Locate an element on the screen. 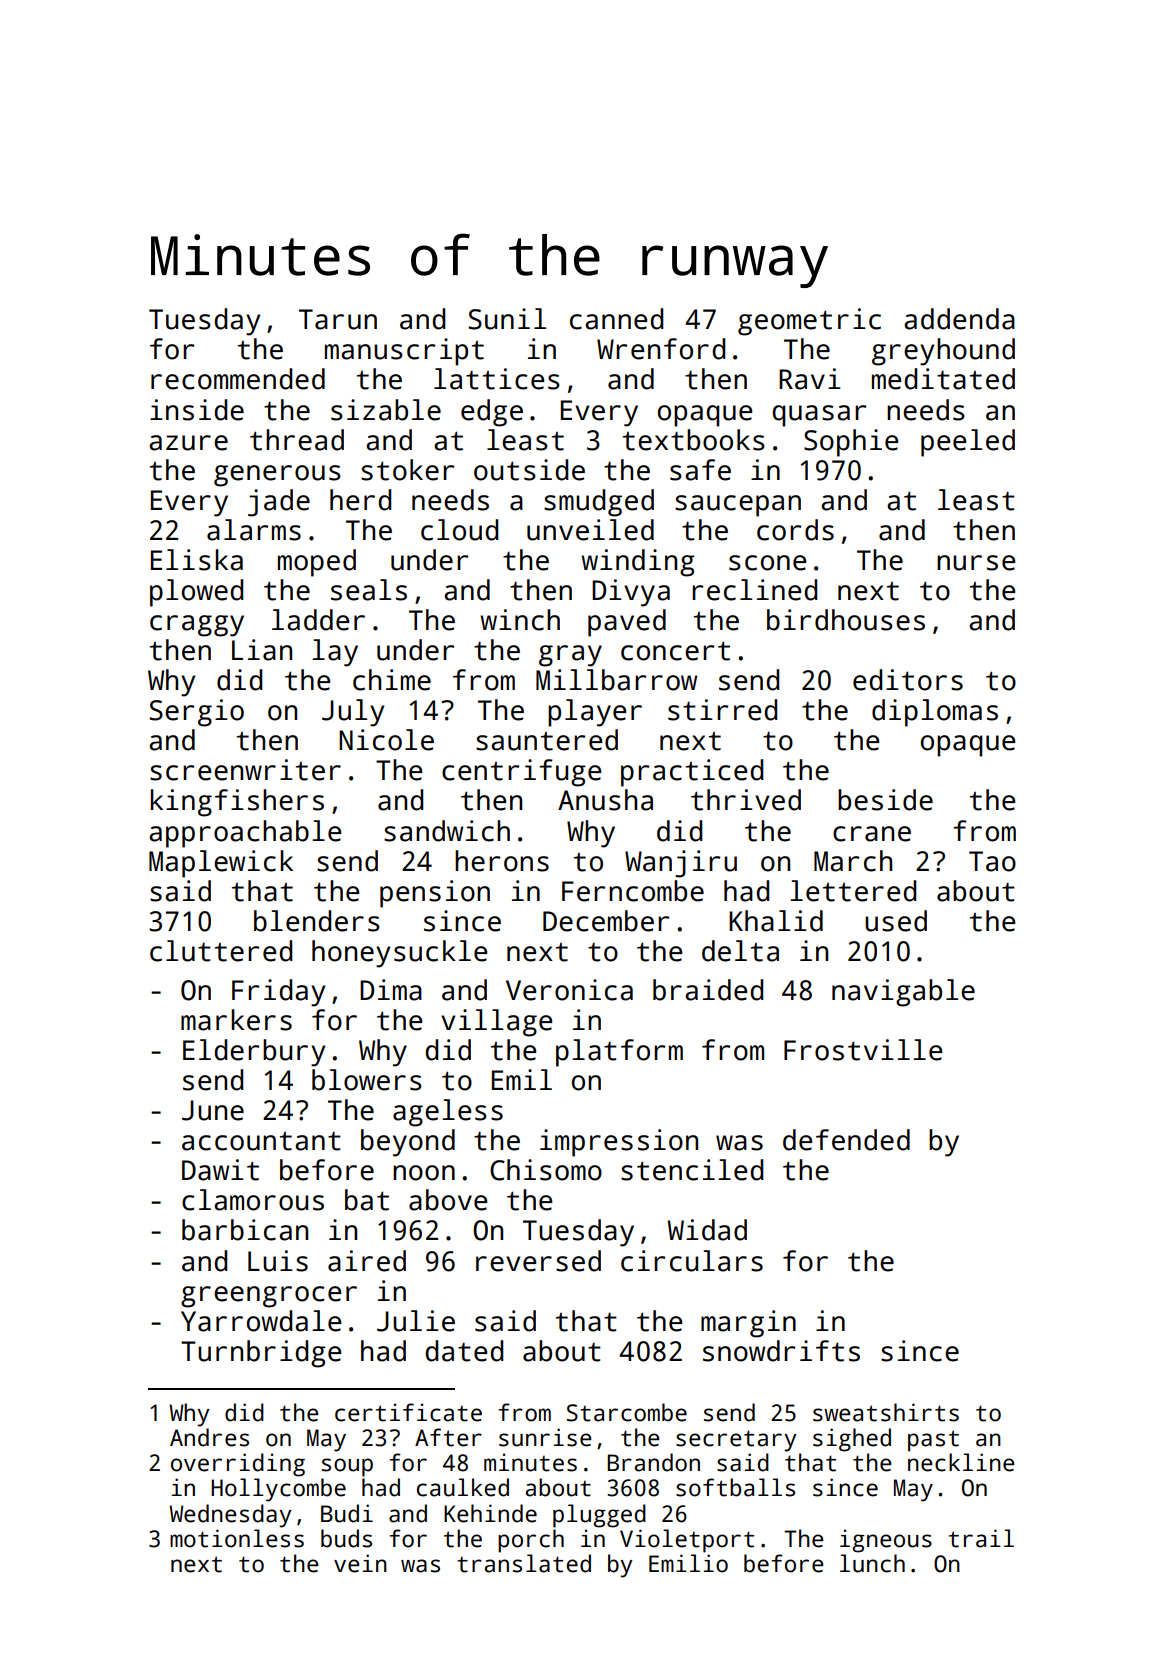  sandwich is located at coordinates (447, 831).
